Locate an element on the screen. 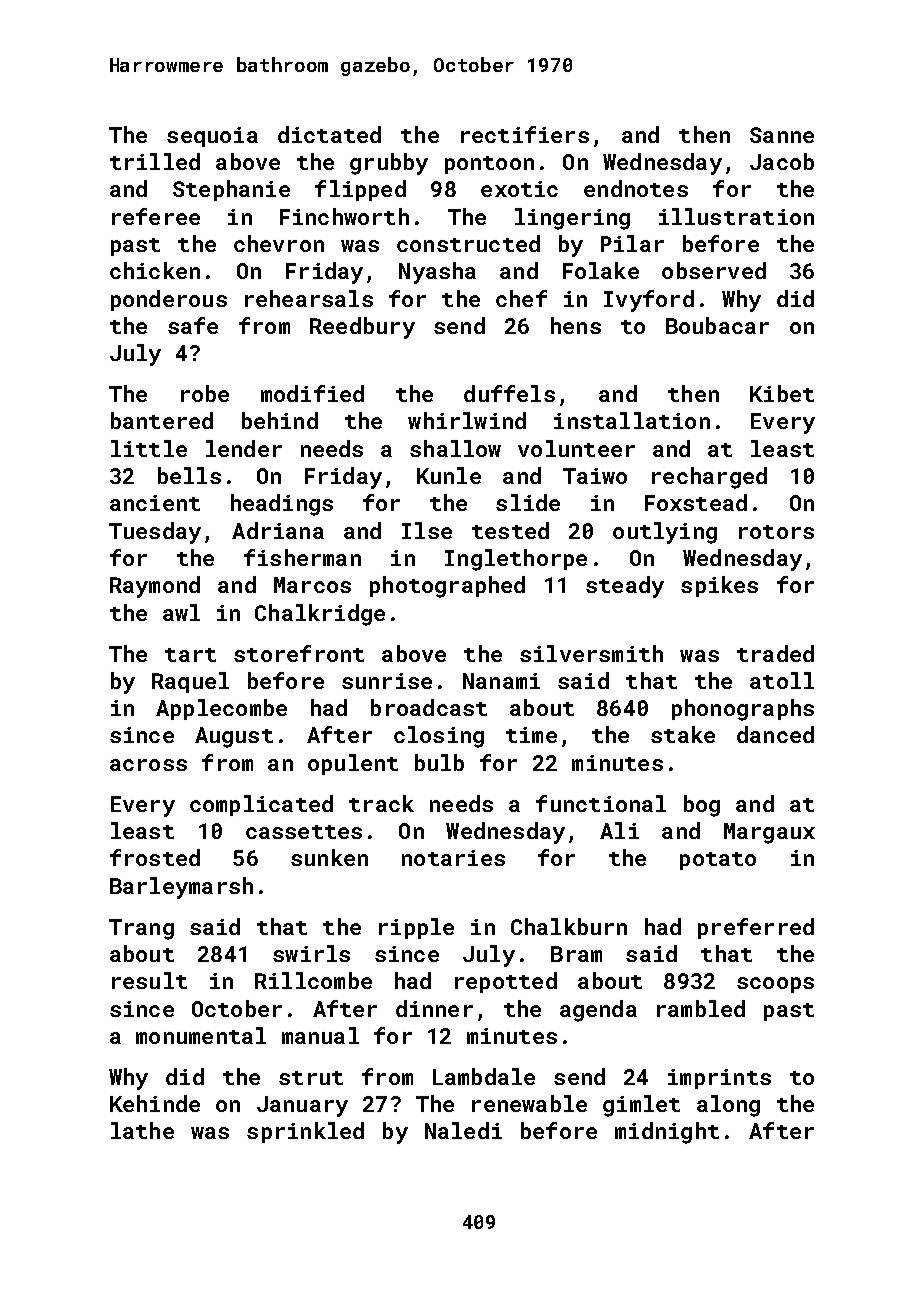 This screenshot has height=1311, width=924. Adriana is located at coordinates (278, 530).
